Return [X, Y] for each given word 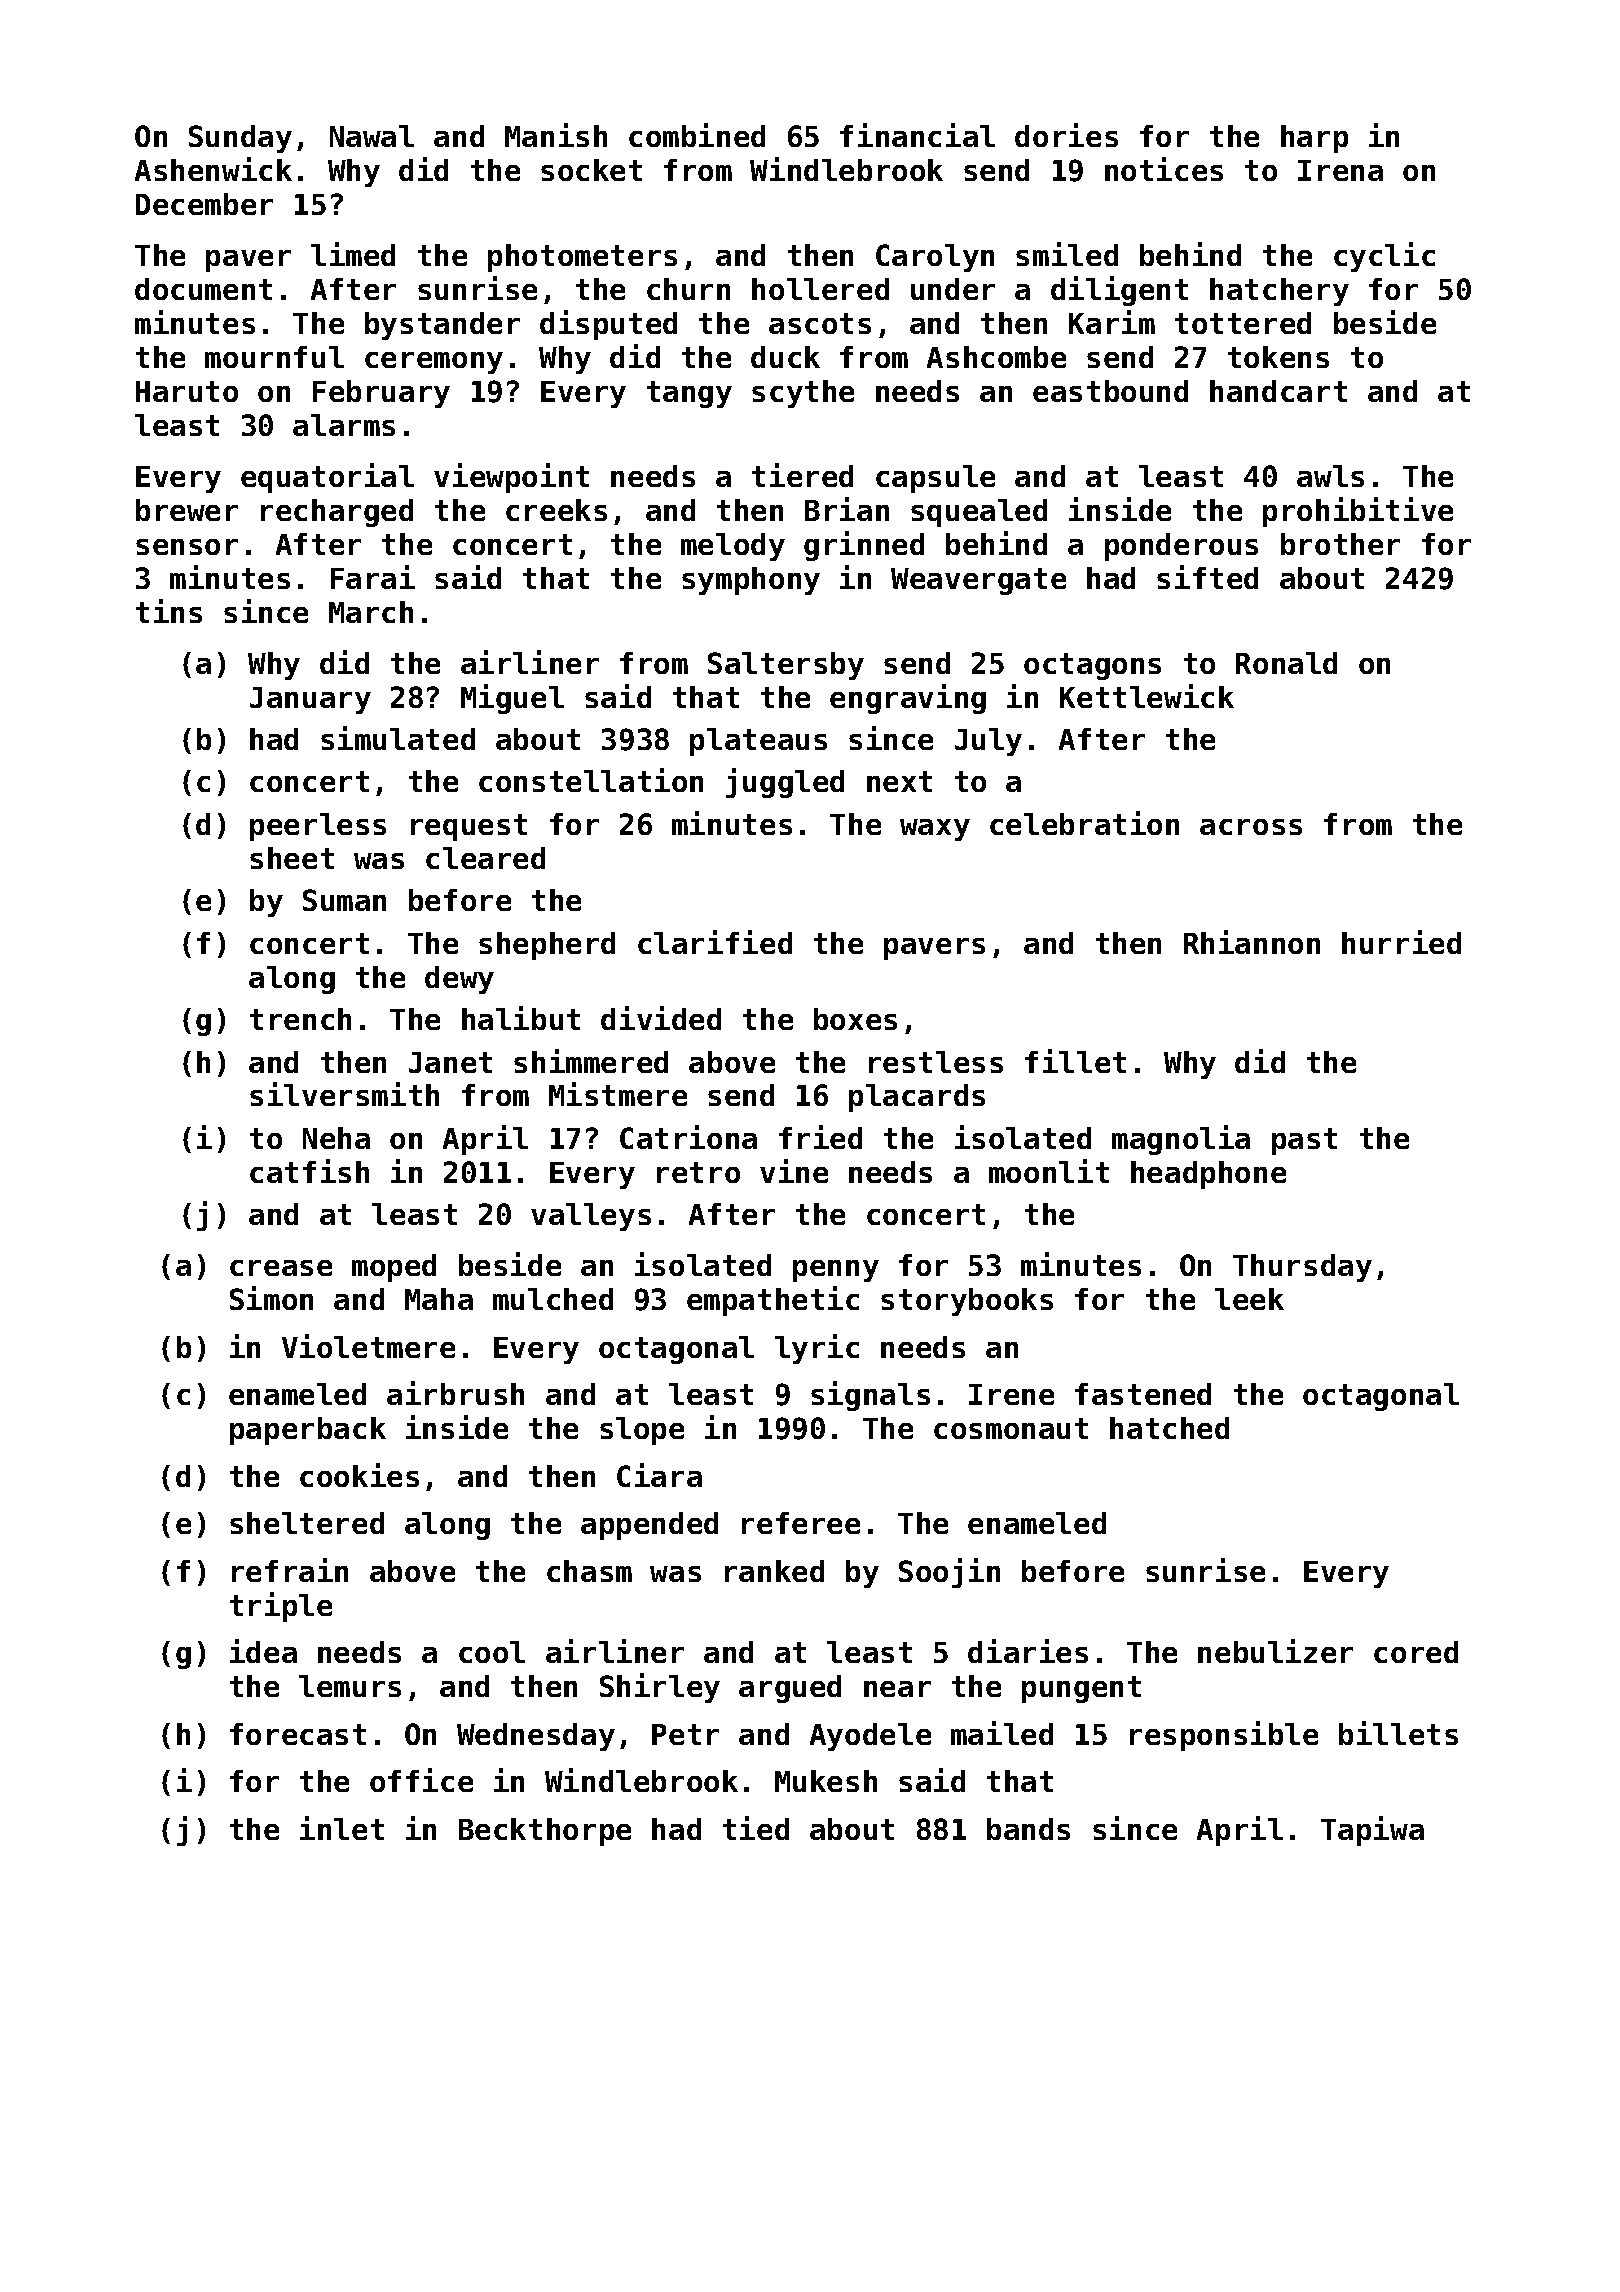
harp [1314, 139]
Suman [344, 900]
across [1251, 827]
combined [697, 135]
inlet [342, 1828]
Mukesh [826, 1781]
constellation [591, 780]
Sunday [240, 139]
